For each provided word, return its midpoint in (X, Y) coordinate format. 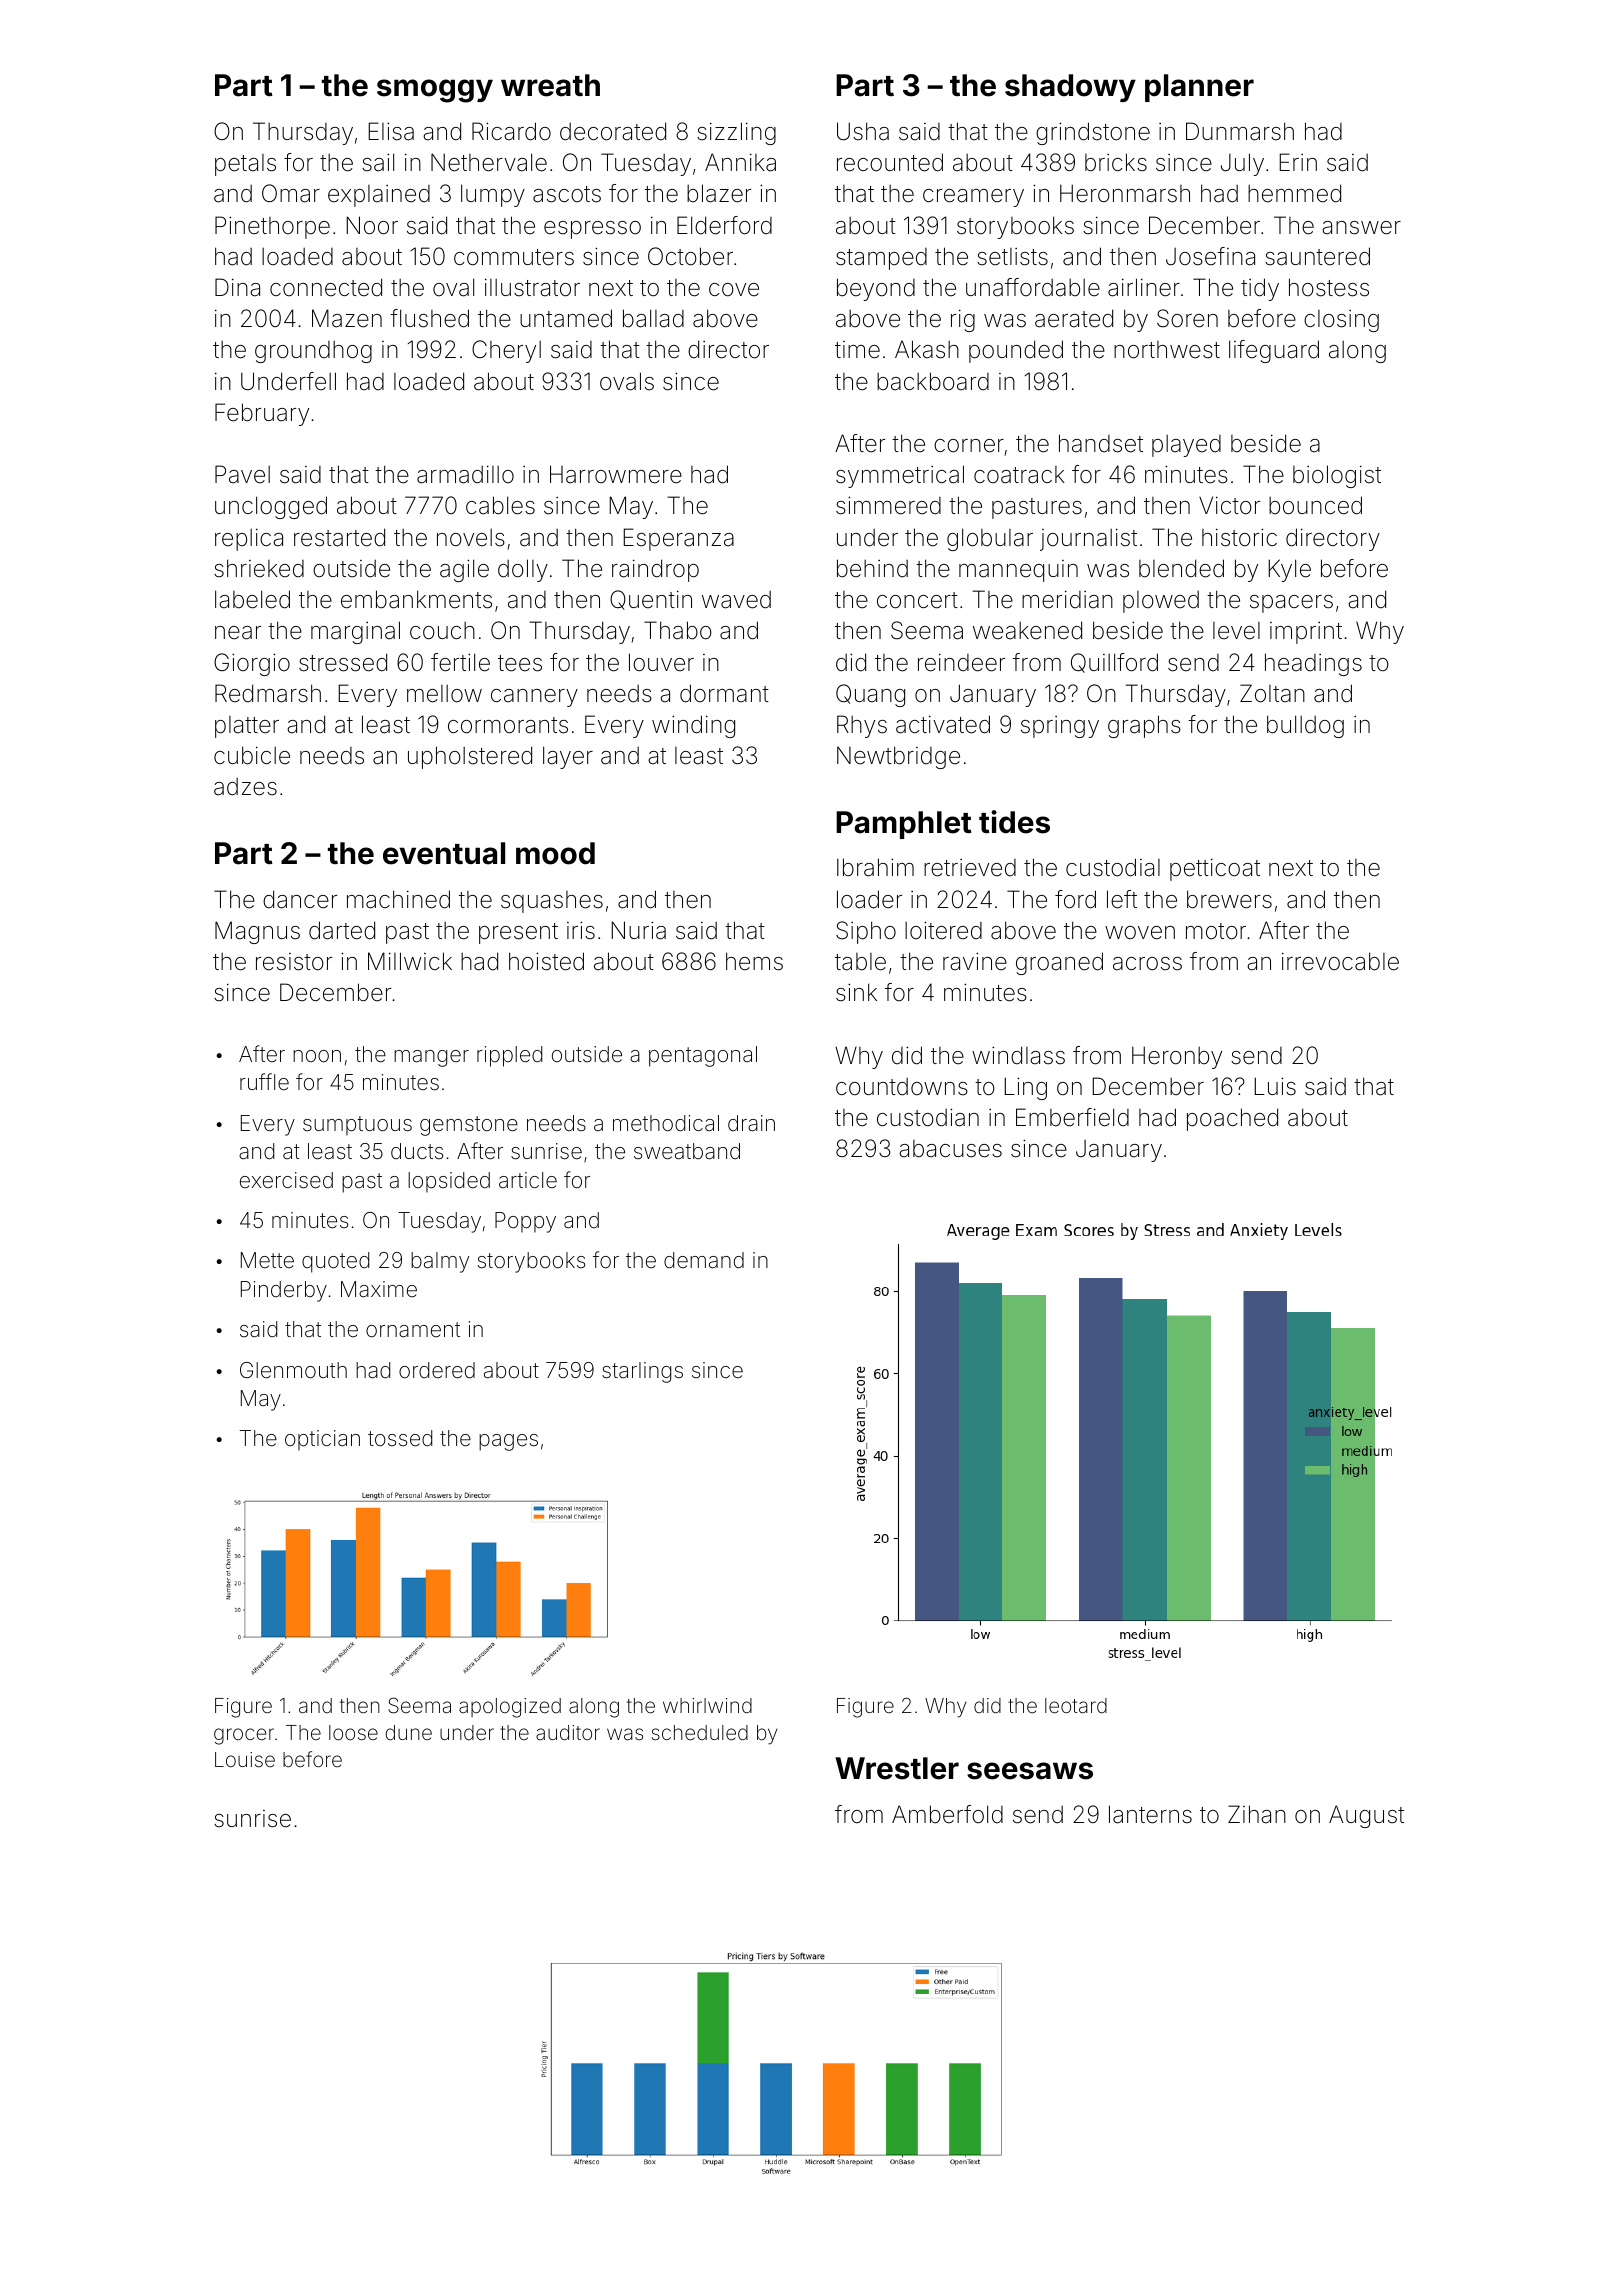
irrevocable (1340, 961)
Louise (245, 1759)
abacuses (950, 1149)
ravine (975, 961)
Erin (1298, 162)
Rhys (862, 726)
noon (317, 1056)
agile (464, 570)
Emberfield (1072, 1117)
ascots (567, 194)
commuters (514, 257)
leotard (1076, 1705)
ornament (413, 1330)
